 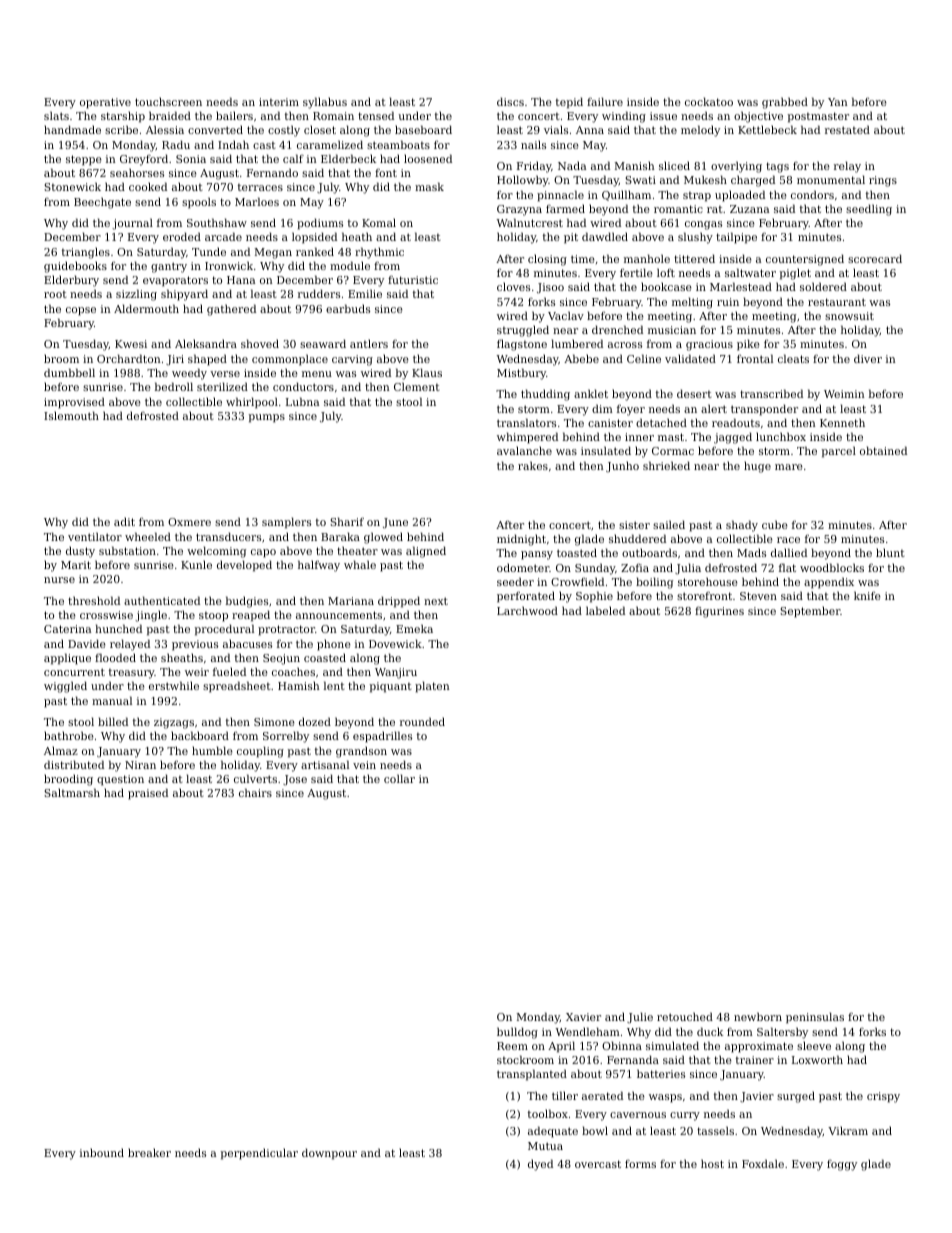 I want to click on September, so click(x=810, y=612).
